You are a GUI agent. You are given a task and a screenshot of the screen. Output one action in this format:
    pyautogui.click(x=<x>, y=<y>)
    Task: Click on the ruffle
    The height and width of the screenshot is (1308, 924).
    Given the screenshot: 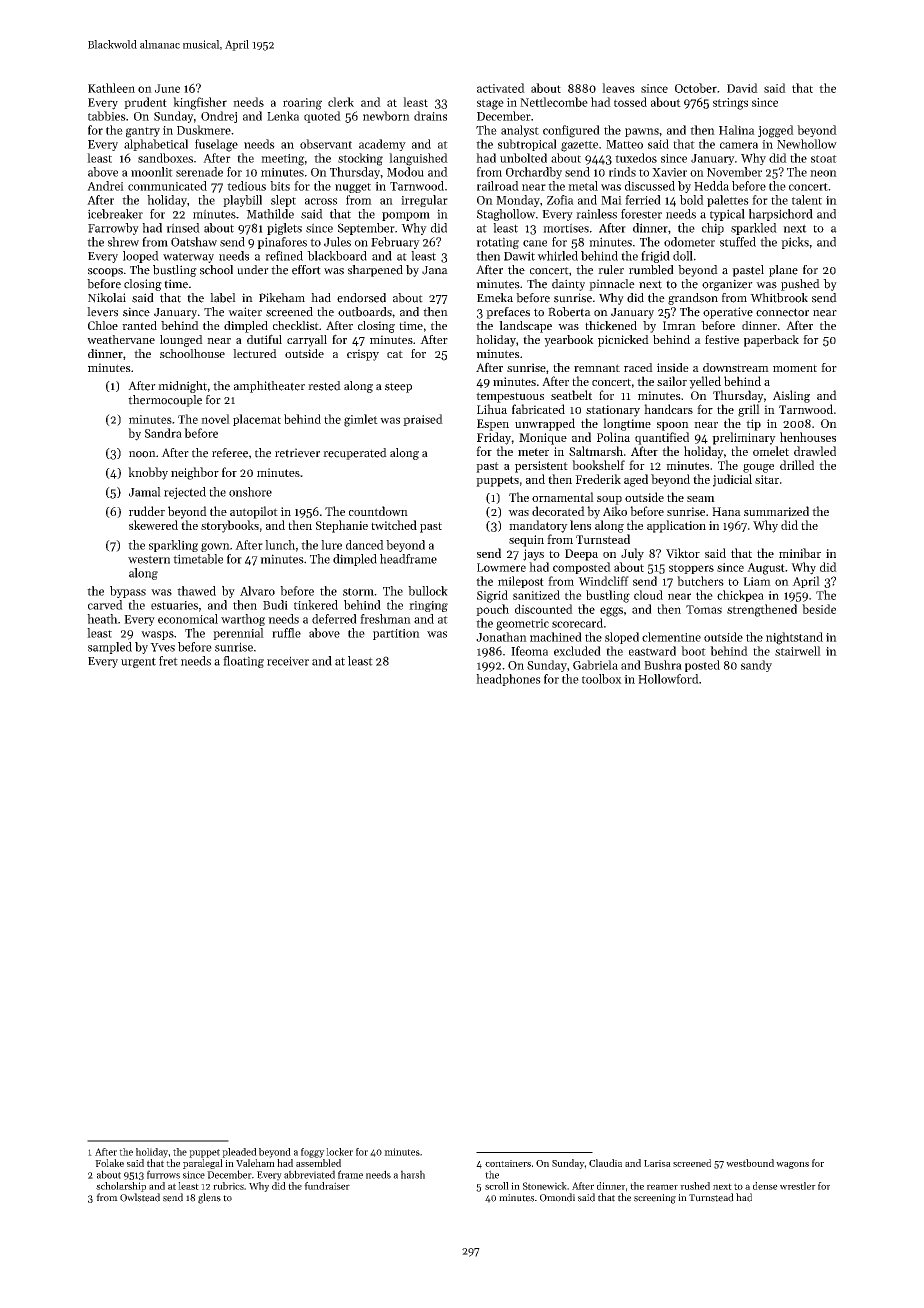 What is the action you would take?
    pyautogui.click(x=286, y=633)
